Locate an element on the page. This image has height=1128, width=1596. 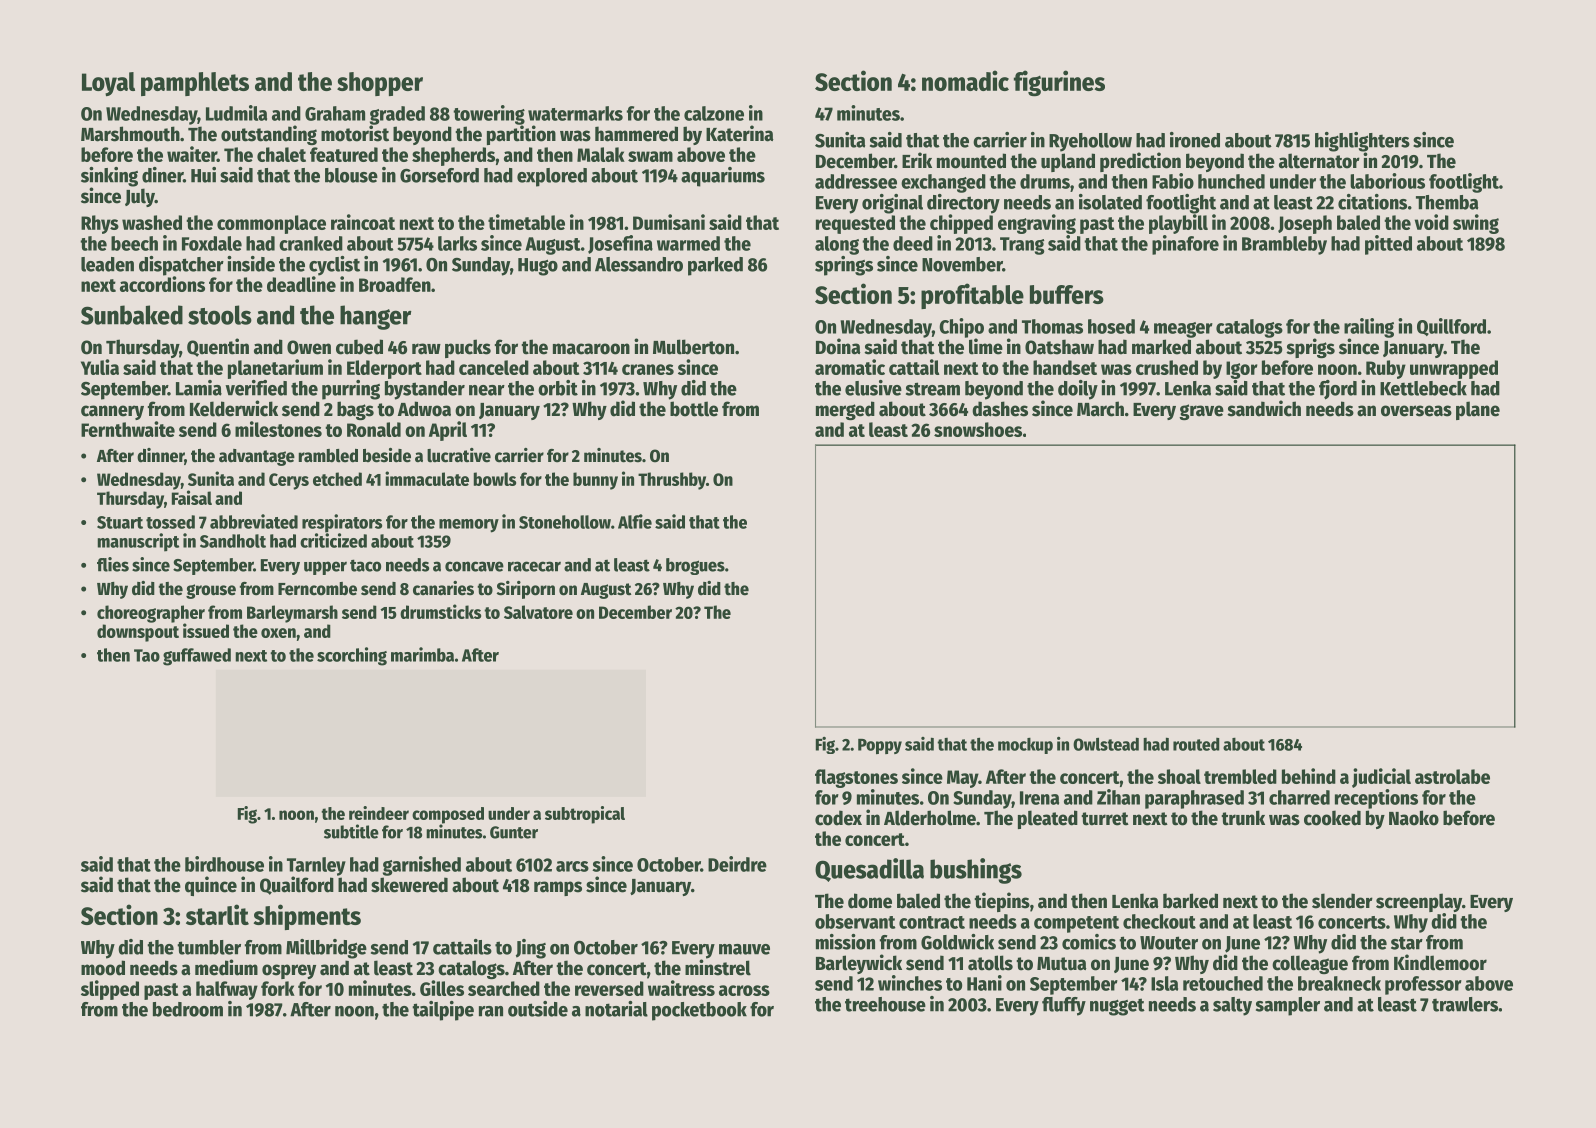
Salvatore is located at coordinates (538, 612).
